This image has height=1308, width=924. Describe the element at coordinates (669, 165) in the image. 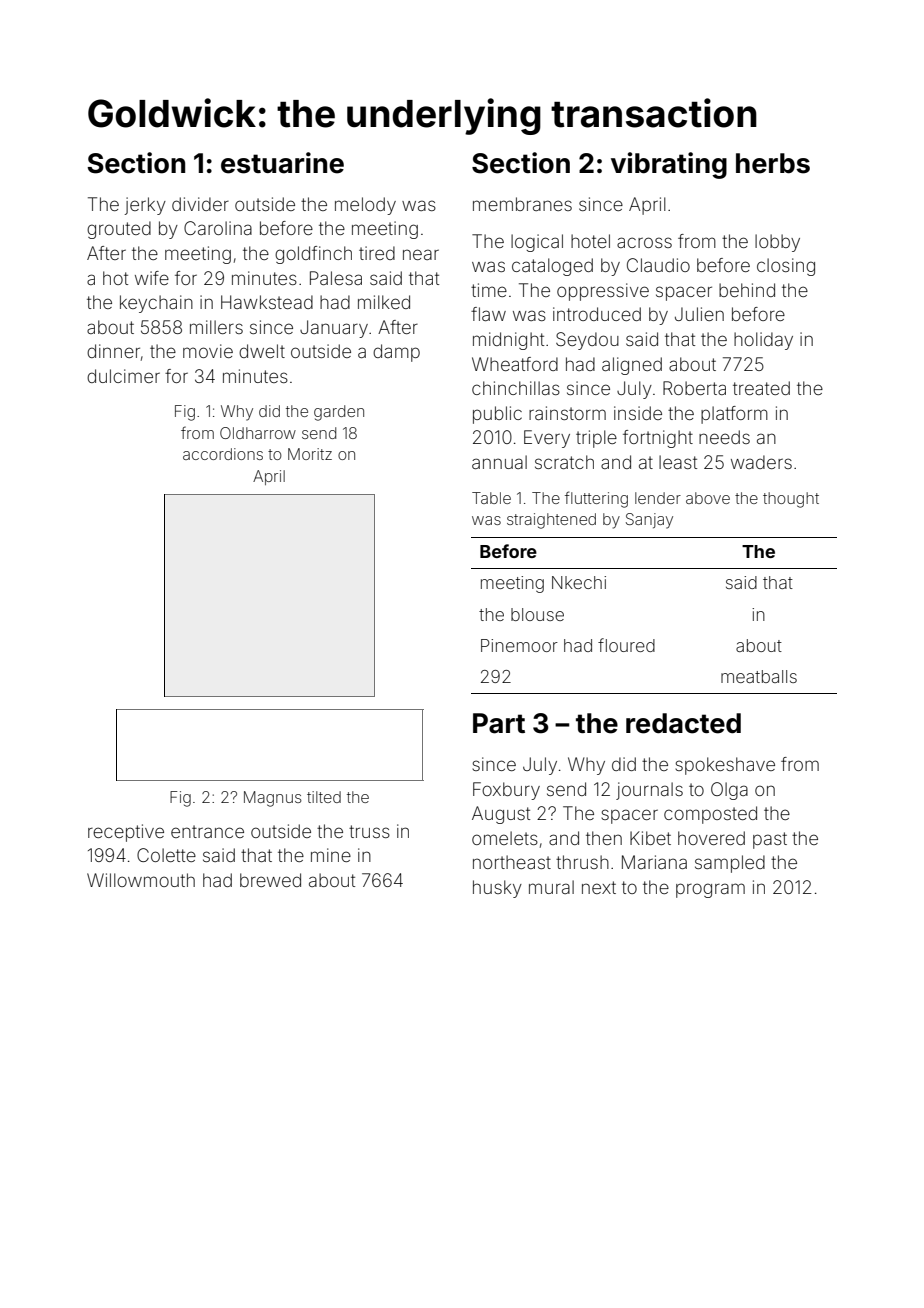

I see `vibrating` at that location.
